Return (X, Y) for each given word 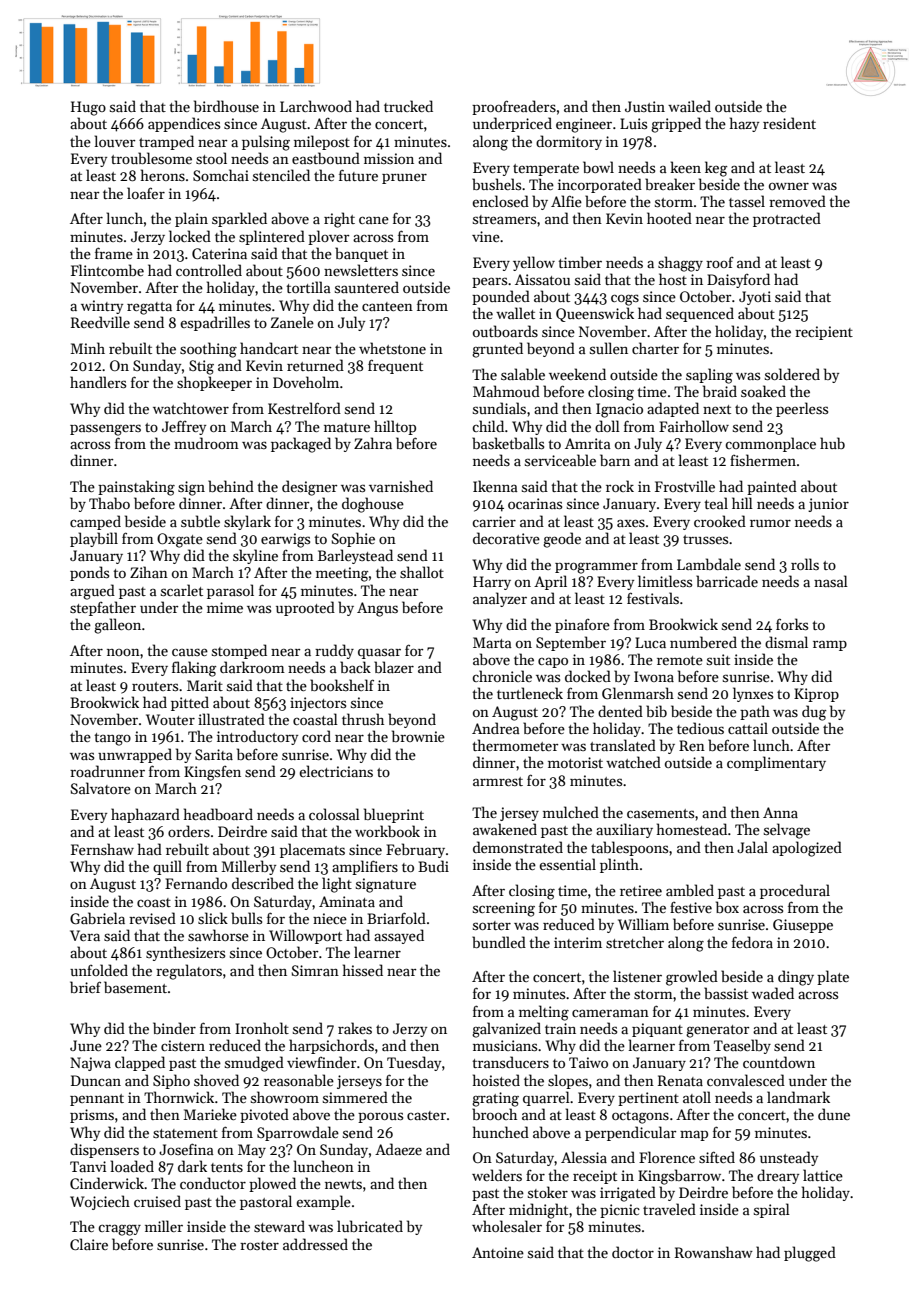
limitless (665, 581)
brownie (418, 736)
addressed (315, 1244)
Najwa (90, 1064)
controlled (209, 270)
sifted (717, 1157)
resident (789, 123)
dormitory (569, 142)
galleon (117, 626)
